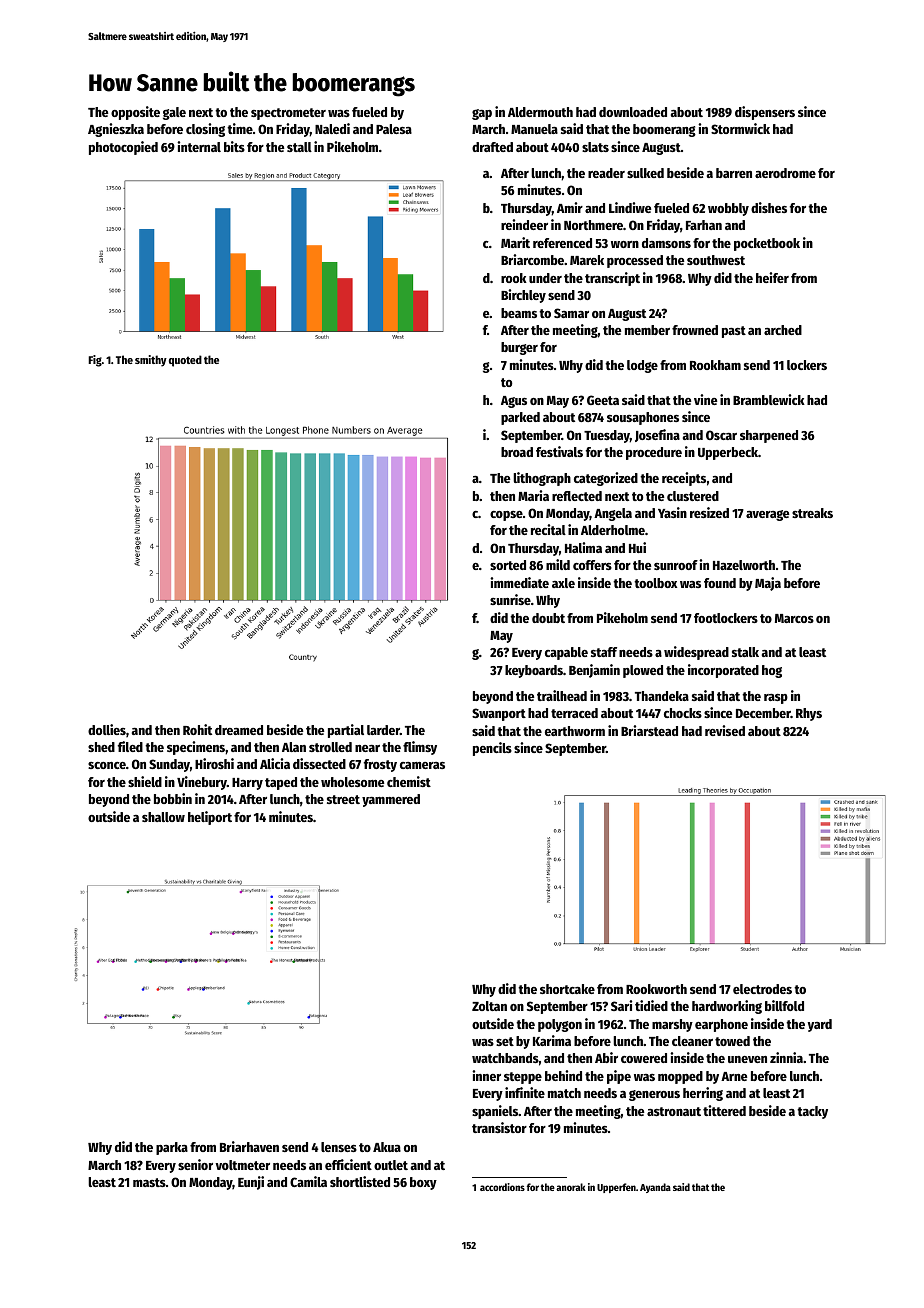 This screenshot has height=1308, width=924. I want to click on past, so click(734, 332).
